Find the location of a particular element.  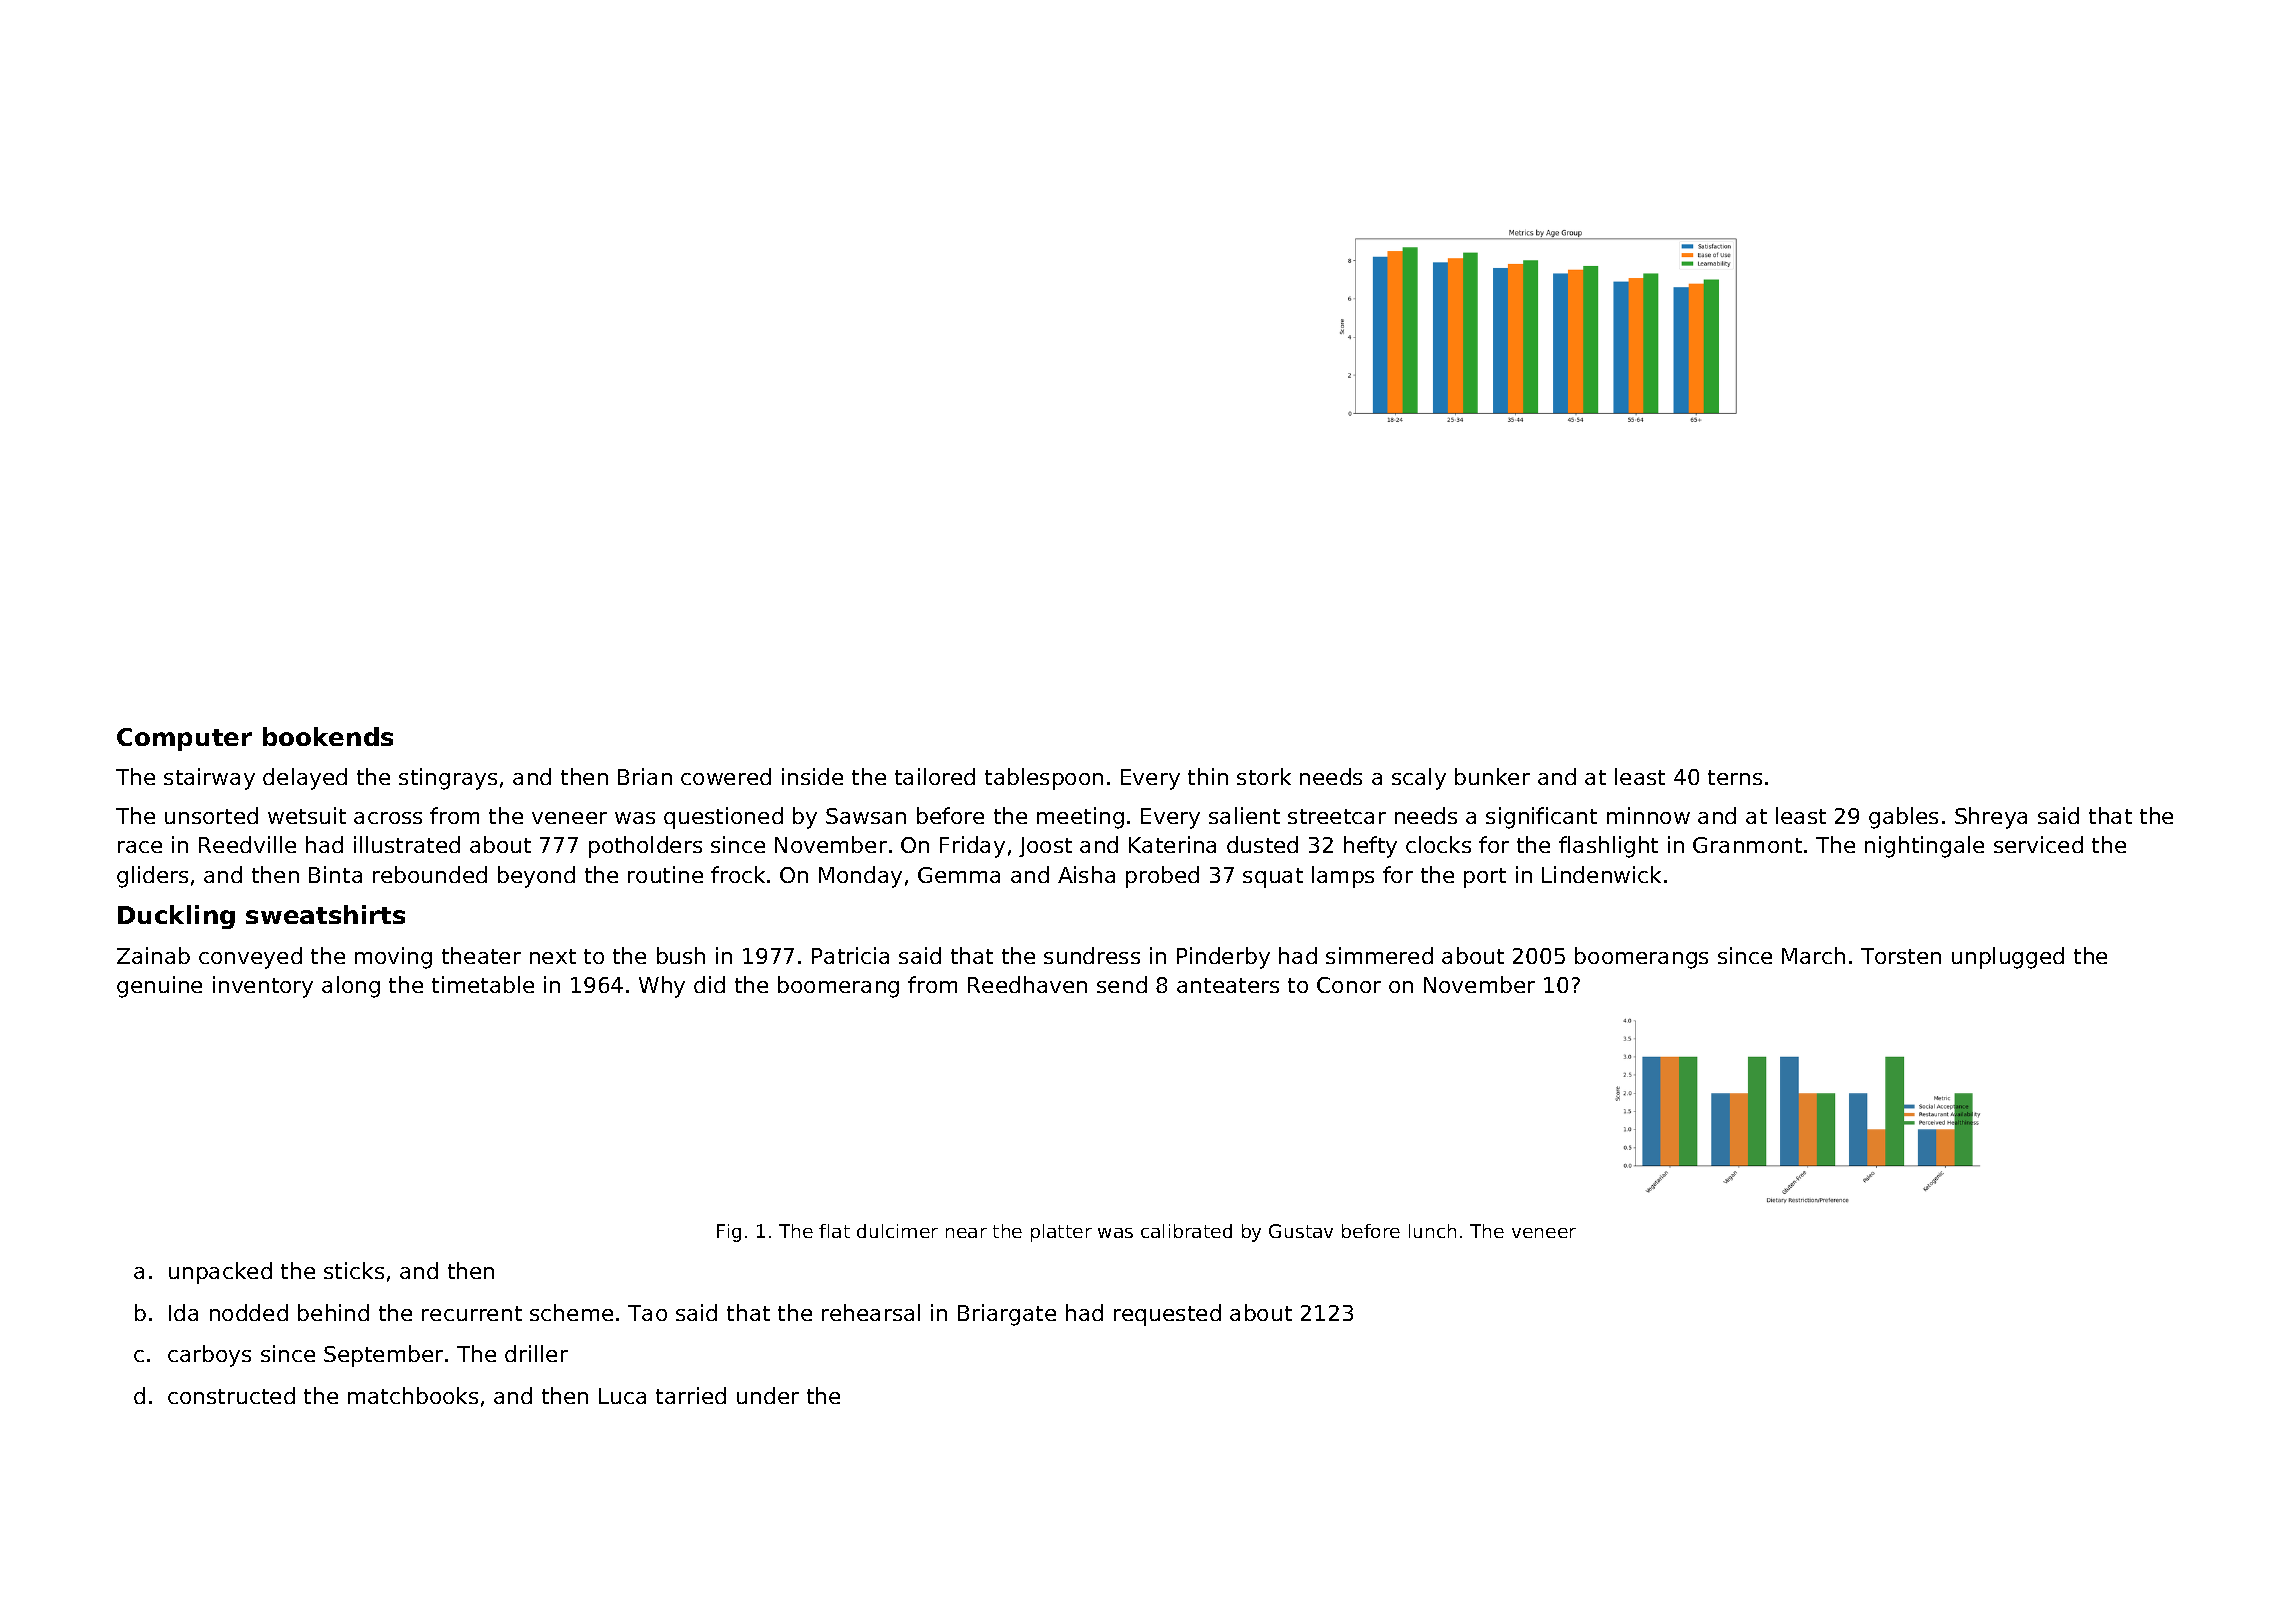

stingrays is located at coordinates (448, 779).
